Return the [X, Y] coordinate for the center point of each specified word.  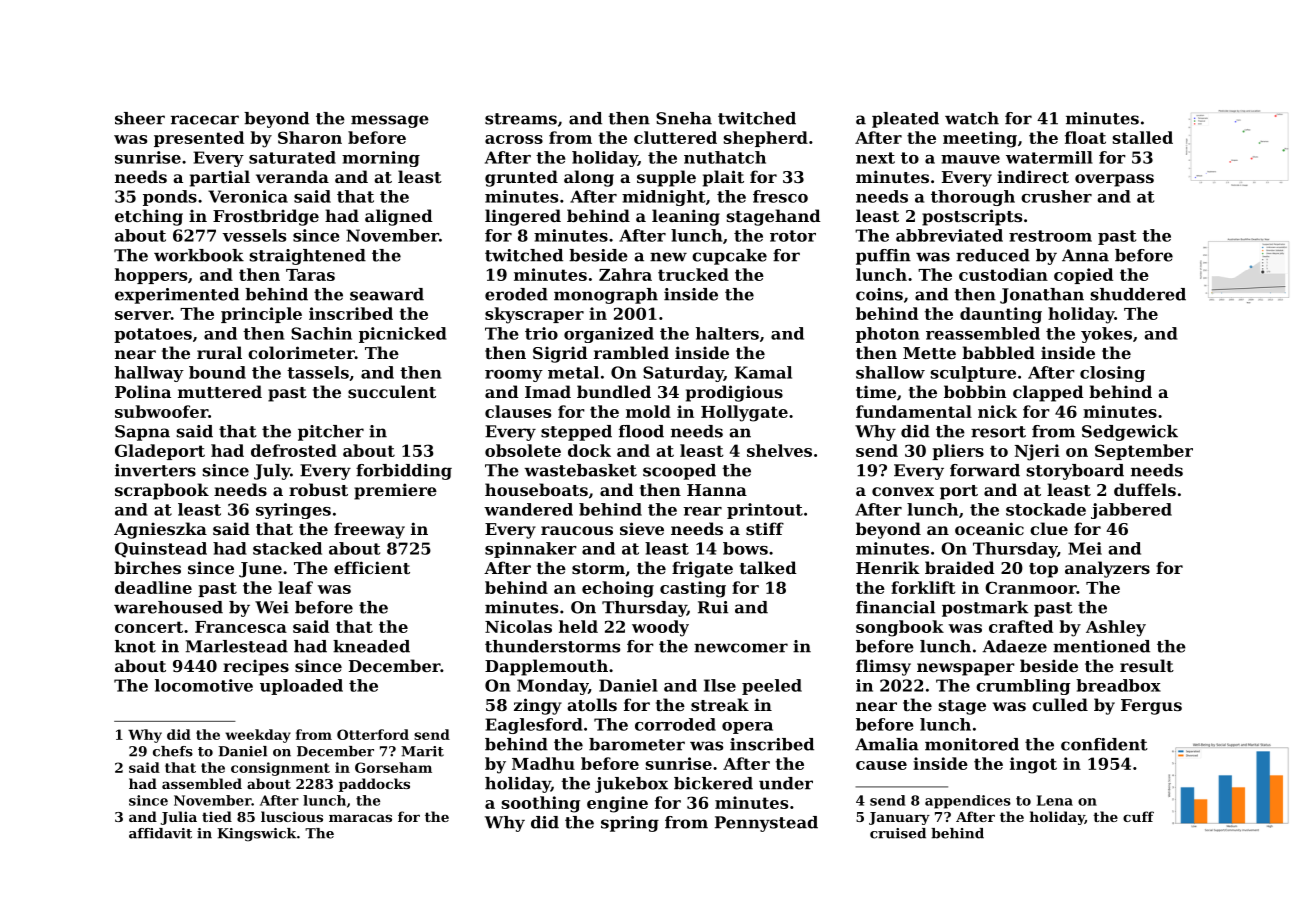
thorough [973, 198]
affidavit [160, 833]
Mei [1085, 548]
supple [666, 178]
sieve [642, 528]
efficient [372, 567]
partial [220, 178]
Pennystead [766, 824]
